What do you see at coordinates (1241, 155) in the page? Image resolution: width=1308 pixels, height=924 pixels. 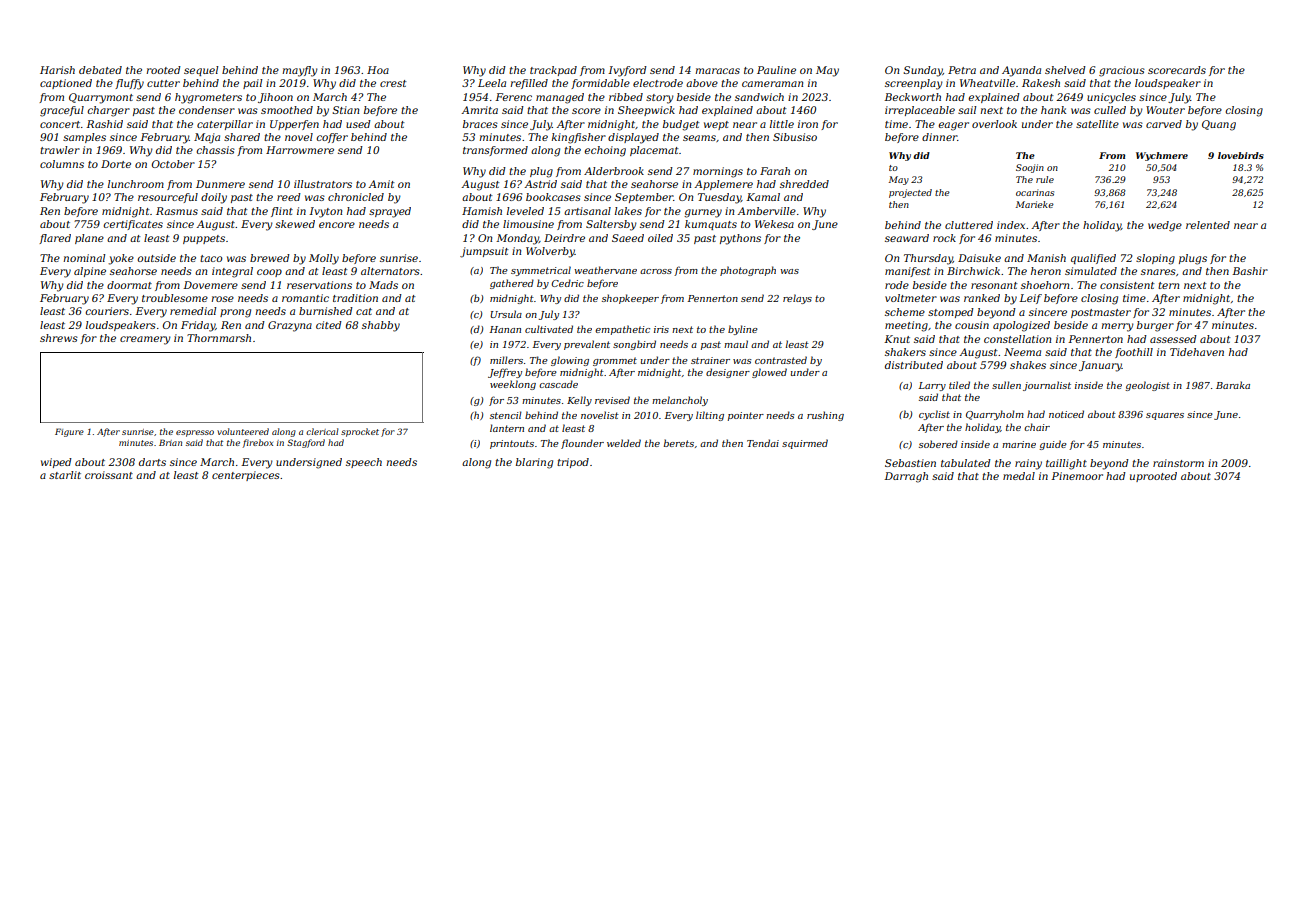 I see `lovebirds` at bounding box center [1241, 155].
